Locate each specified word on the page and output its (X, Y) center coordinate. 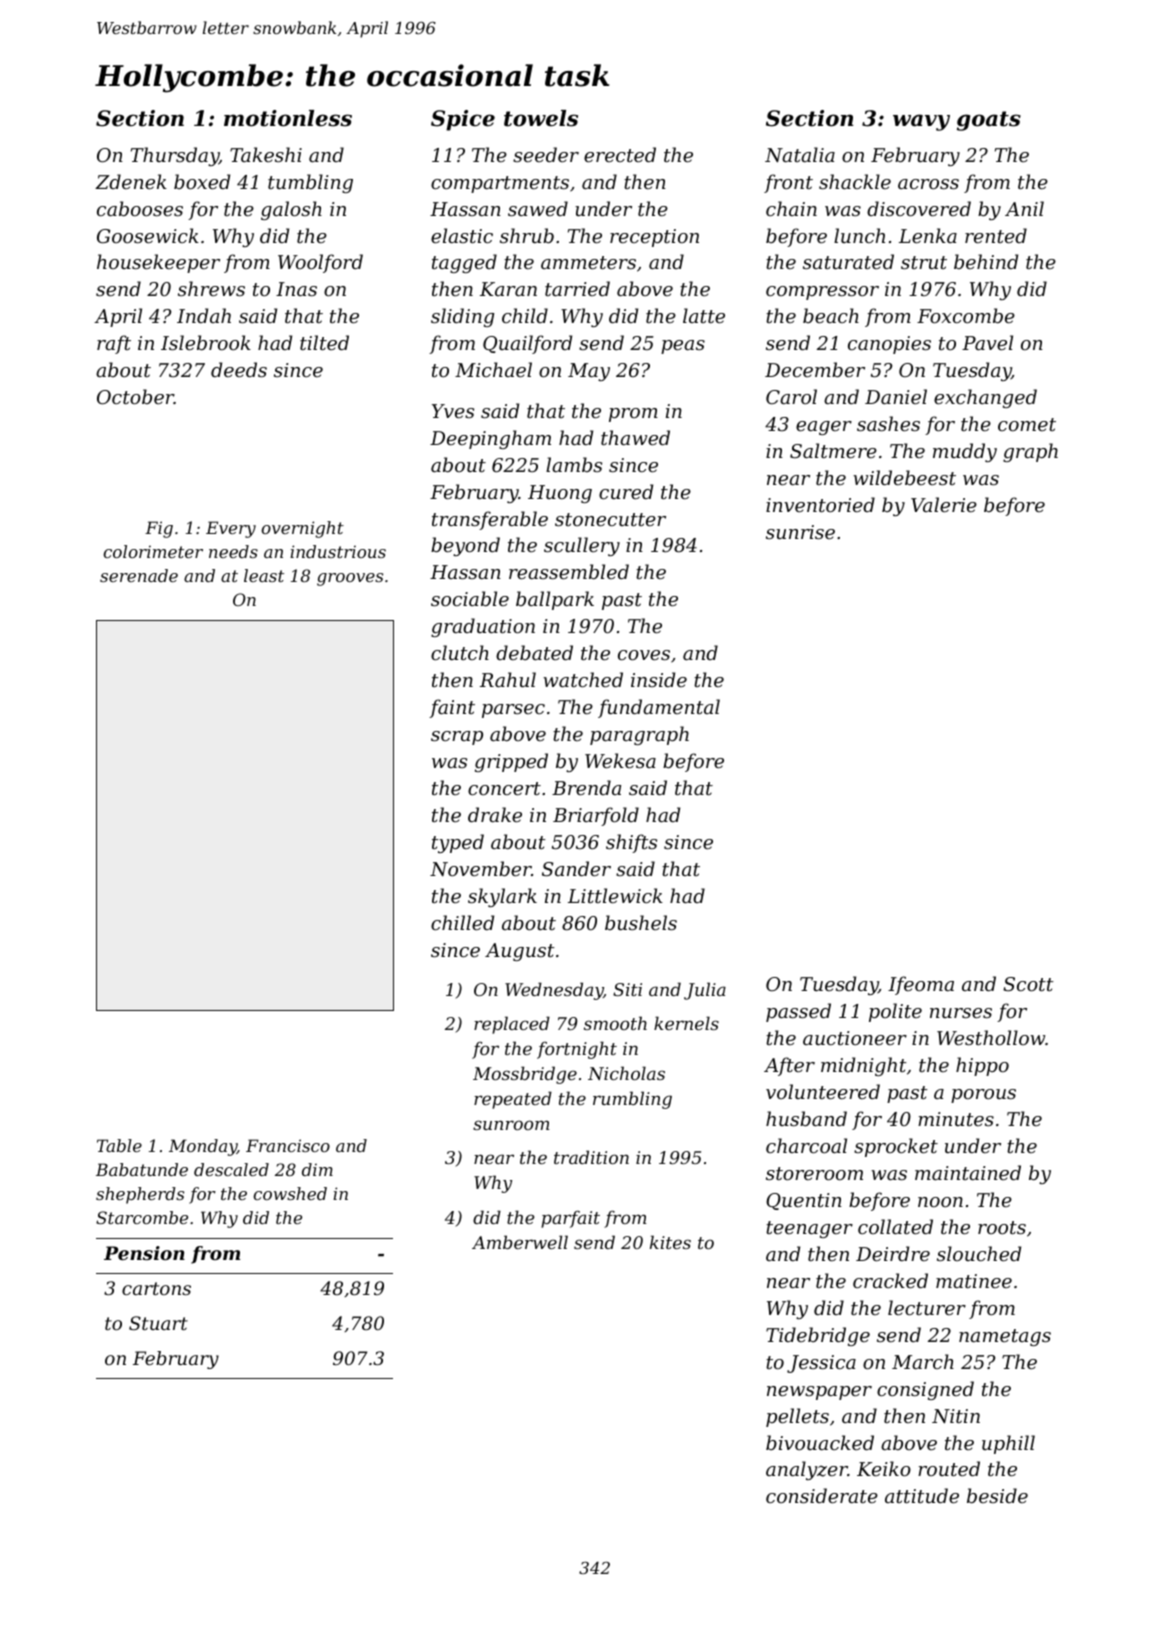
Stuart (158, 1323)
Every (231, 529)
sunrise (800, 532)
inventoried (820, 504)
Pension (144, 1253)
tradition (591, 1157)
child (525, 315)
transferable (490, 520)
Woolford (320, 263)
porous (983, 1096)
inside (659, 679)
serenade (139, 575)
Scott (1028, 984)
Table (119, 1145)
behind (986, 261)
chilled (462, 922)
